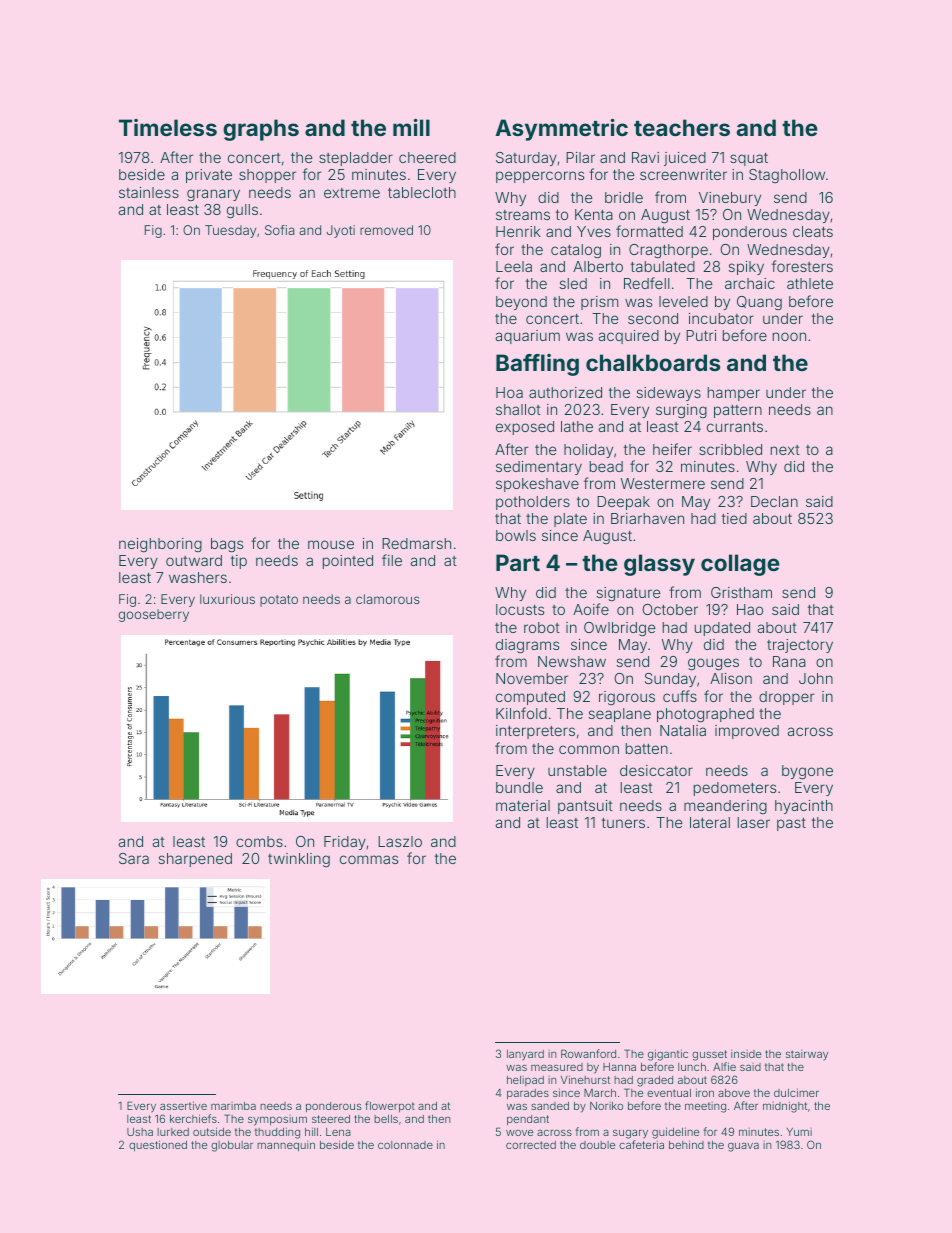 The height and width of the page is (1233, 952). Describe the element at coordinates (743, 1147) in the page. I see `guava` at that location.
